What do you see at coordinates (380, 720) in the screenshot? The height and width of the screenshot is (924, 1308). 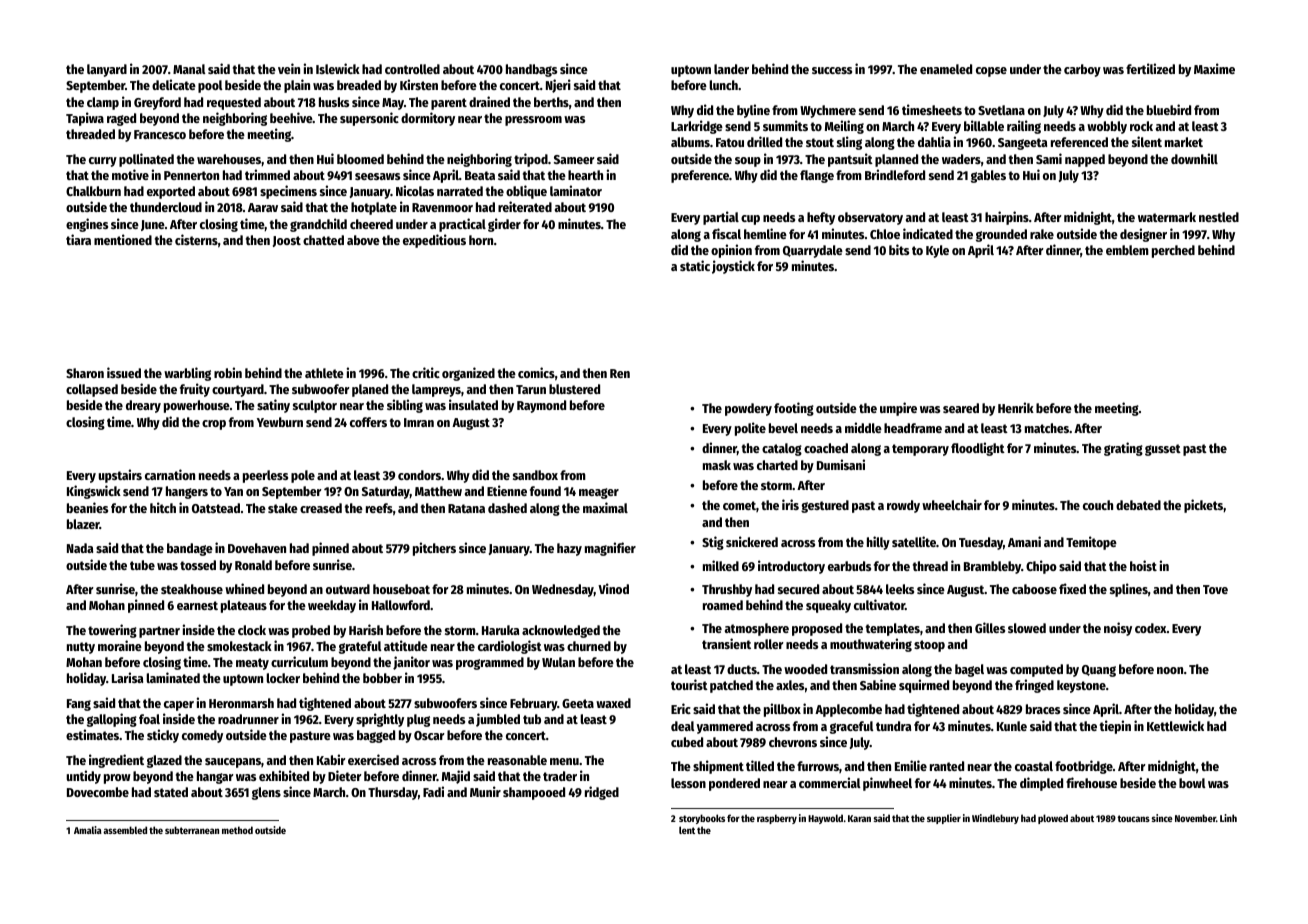 I see `sprightly` at bounding box center [380, 720].
